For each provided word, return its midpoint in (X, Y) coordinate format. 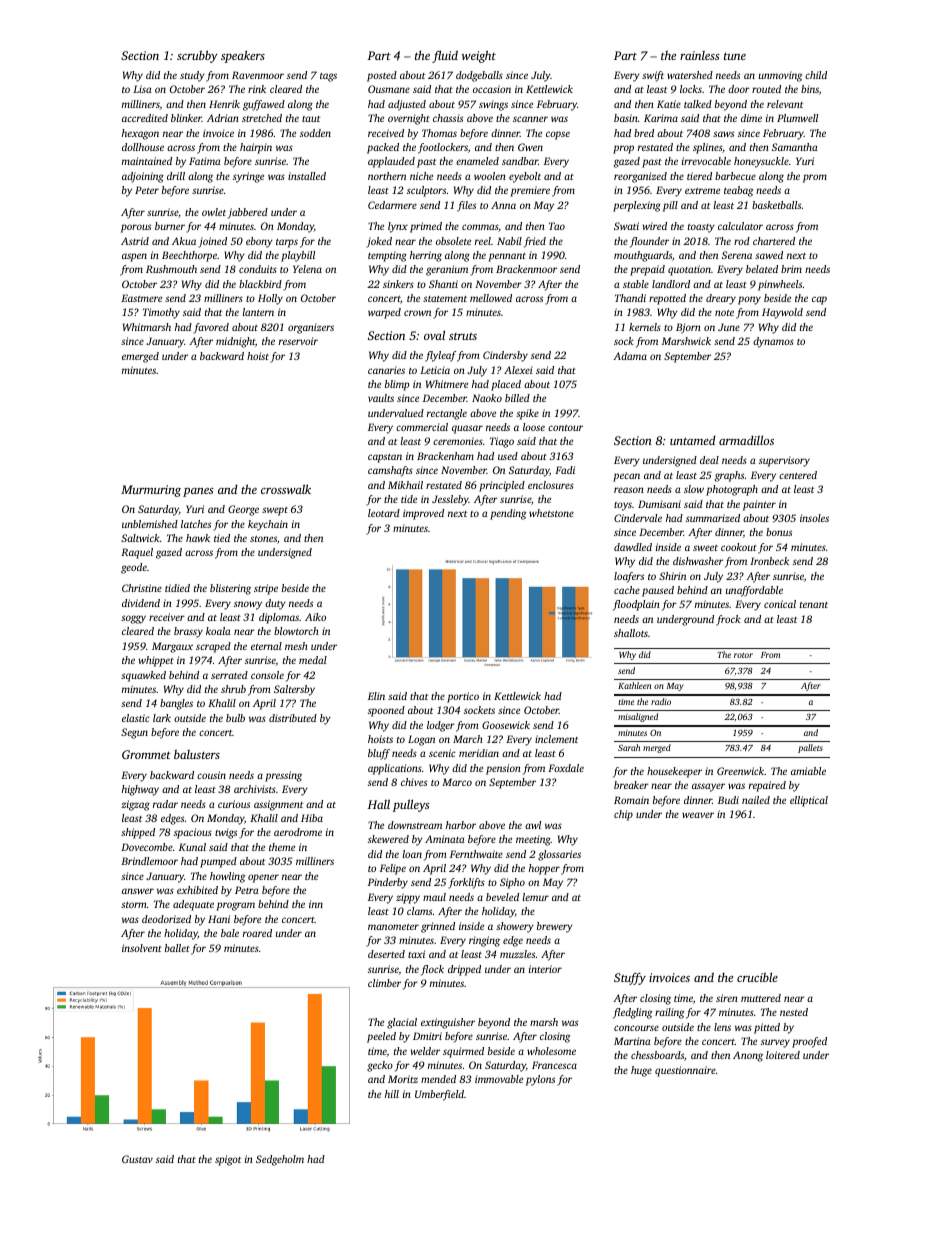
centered (798, 475)
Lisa (142, 89)
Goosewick (506, 725)
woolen (490, 176)
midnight (235, 342)
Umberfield (439, 1095)
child (816, 75)
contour (565, 428)
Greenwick (740, 771)
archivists (255, 789)
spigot (228, 1160)
